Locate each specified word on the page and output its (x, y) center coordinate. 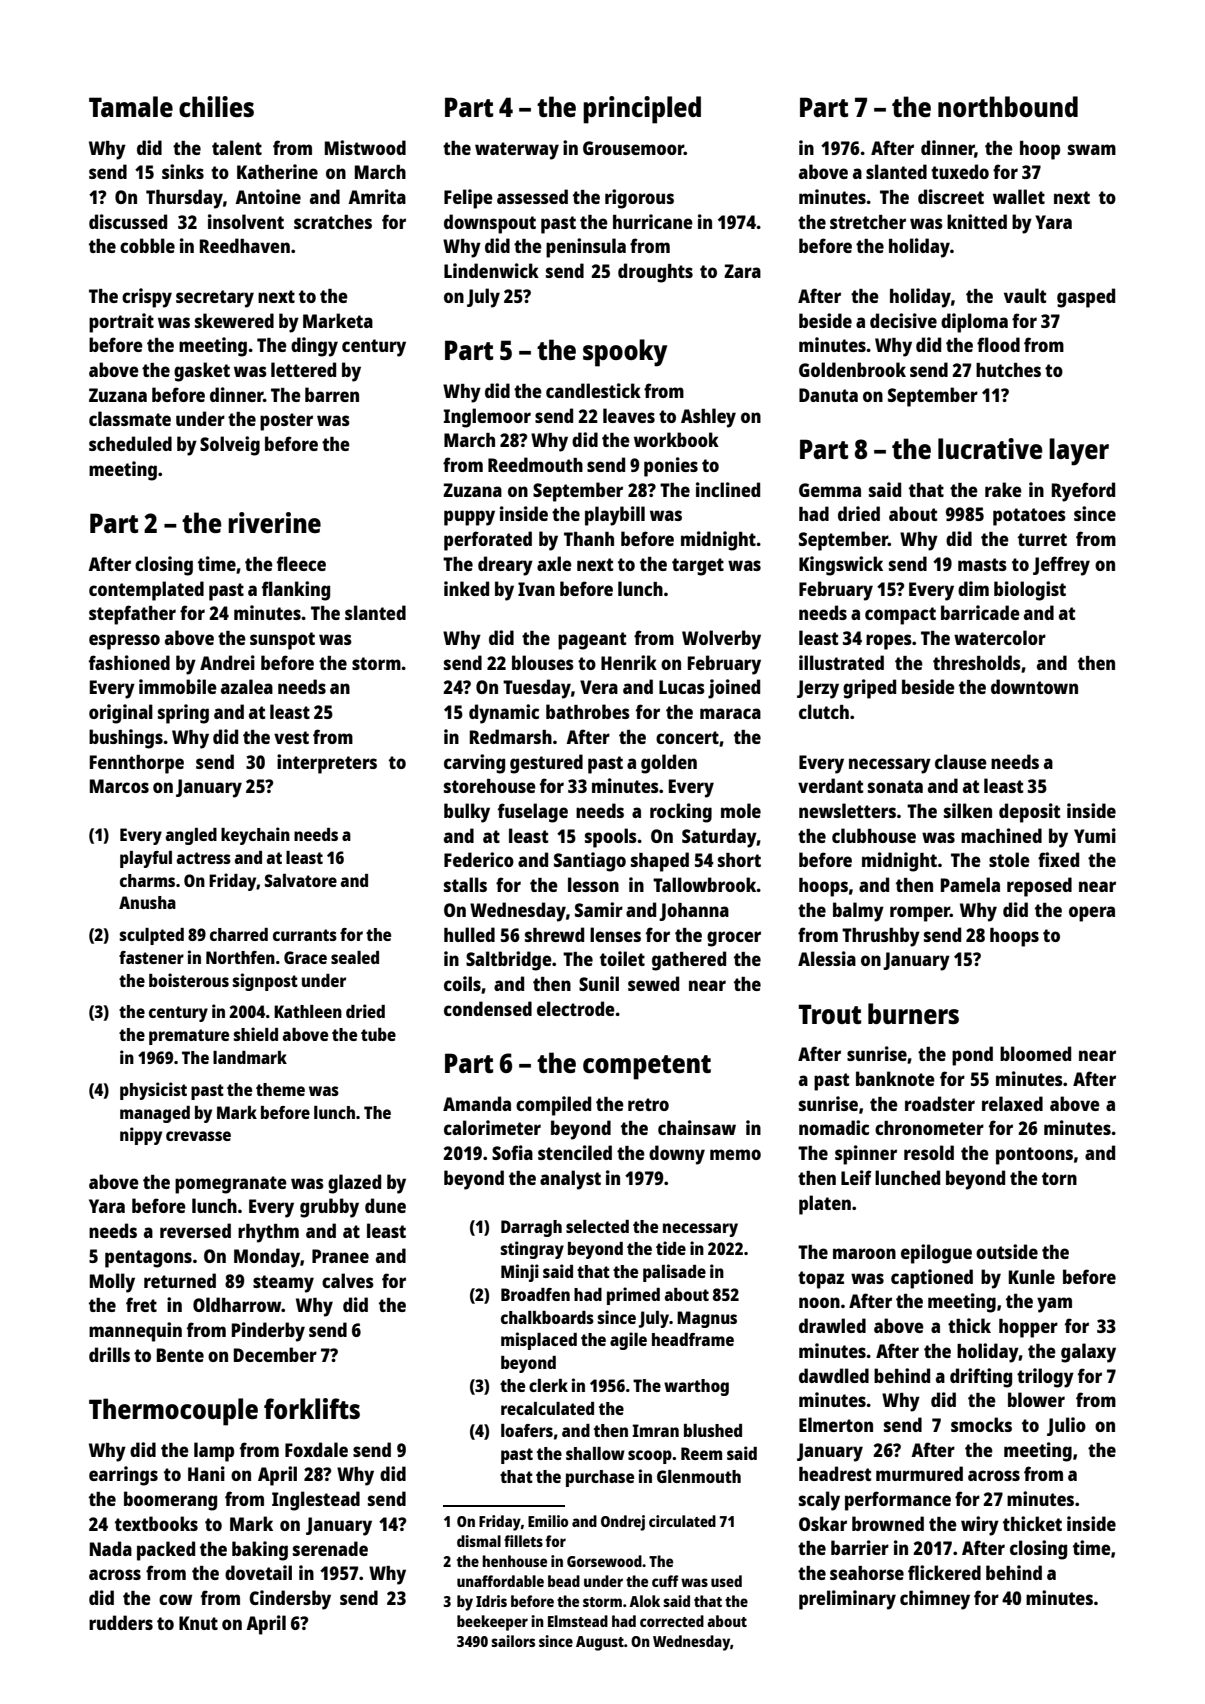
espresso (124, 642)
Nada (111, 1548)
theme (280, 1089)
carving (474, 764)
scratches (333, 222)
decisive (903, 320)
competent (647, 1067)
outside (1007, 1251)
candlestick (593, 390)
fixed (1058, 859)
